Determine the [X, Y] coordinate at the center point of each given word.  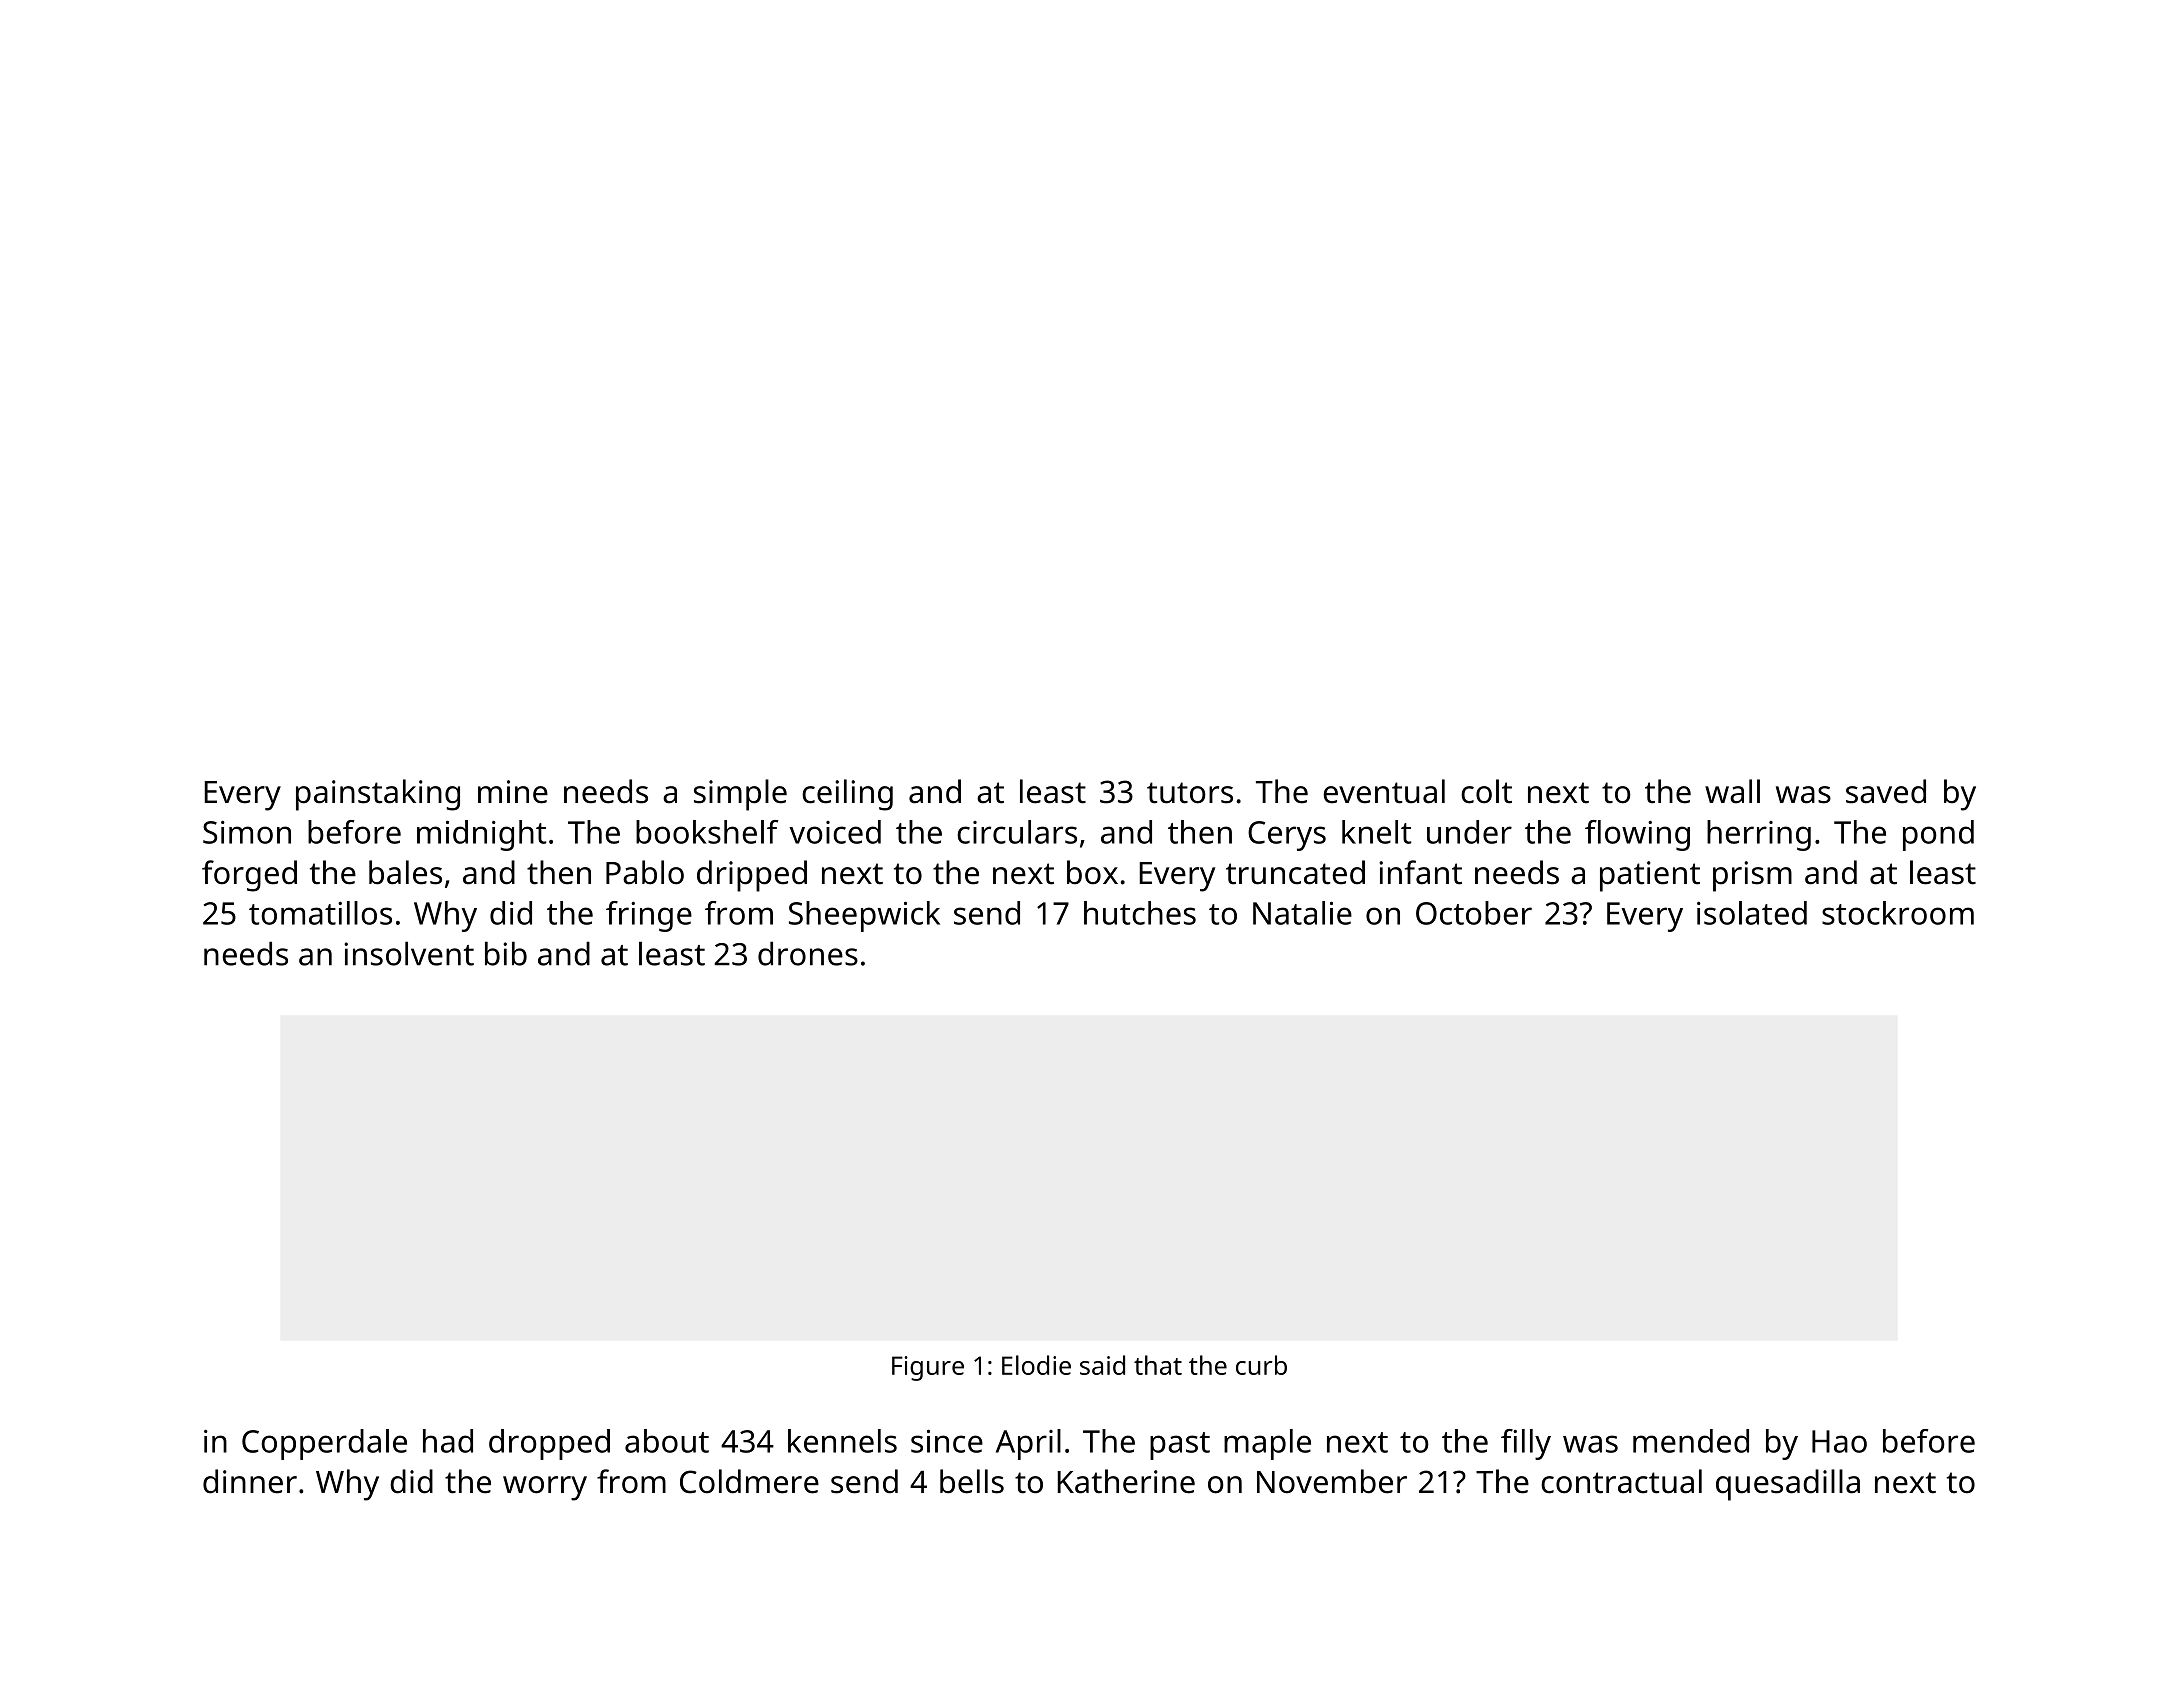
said [1102, 1365]
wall [1732, 791]
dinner [250, 1481]
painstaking [378, 795]
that [1158, 1365]
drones [808, 953]
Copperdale [324, 1444]
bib [506, 953]
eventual [1384, 791]
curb [1261, 1365]
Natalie [1302, 913]
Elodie [1036, 1365]
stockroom [1898, 913]
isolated [1752, 913]
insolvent [409, 953]
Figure [928, 1368]
